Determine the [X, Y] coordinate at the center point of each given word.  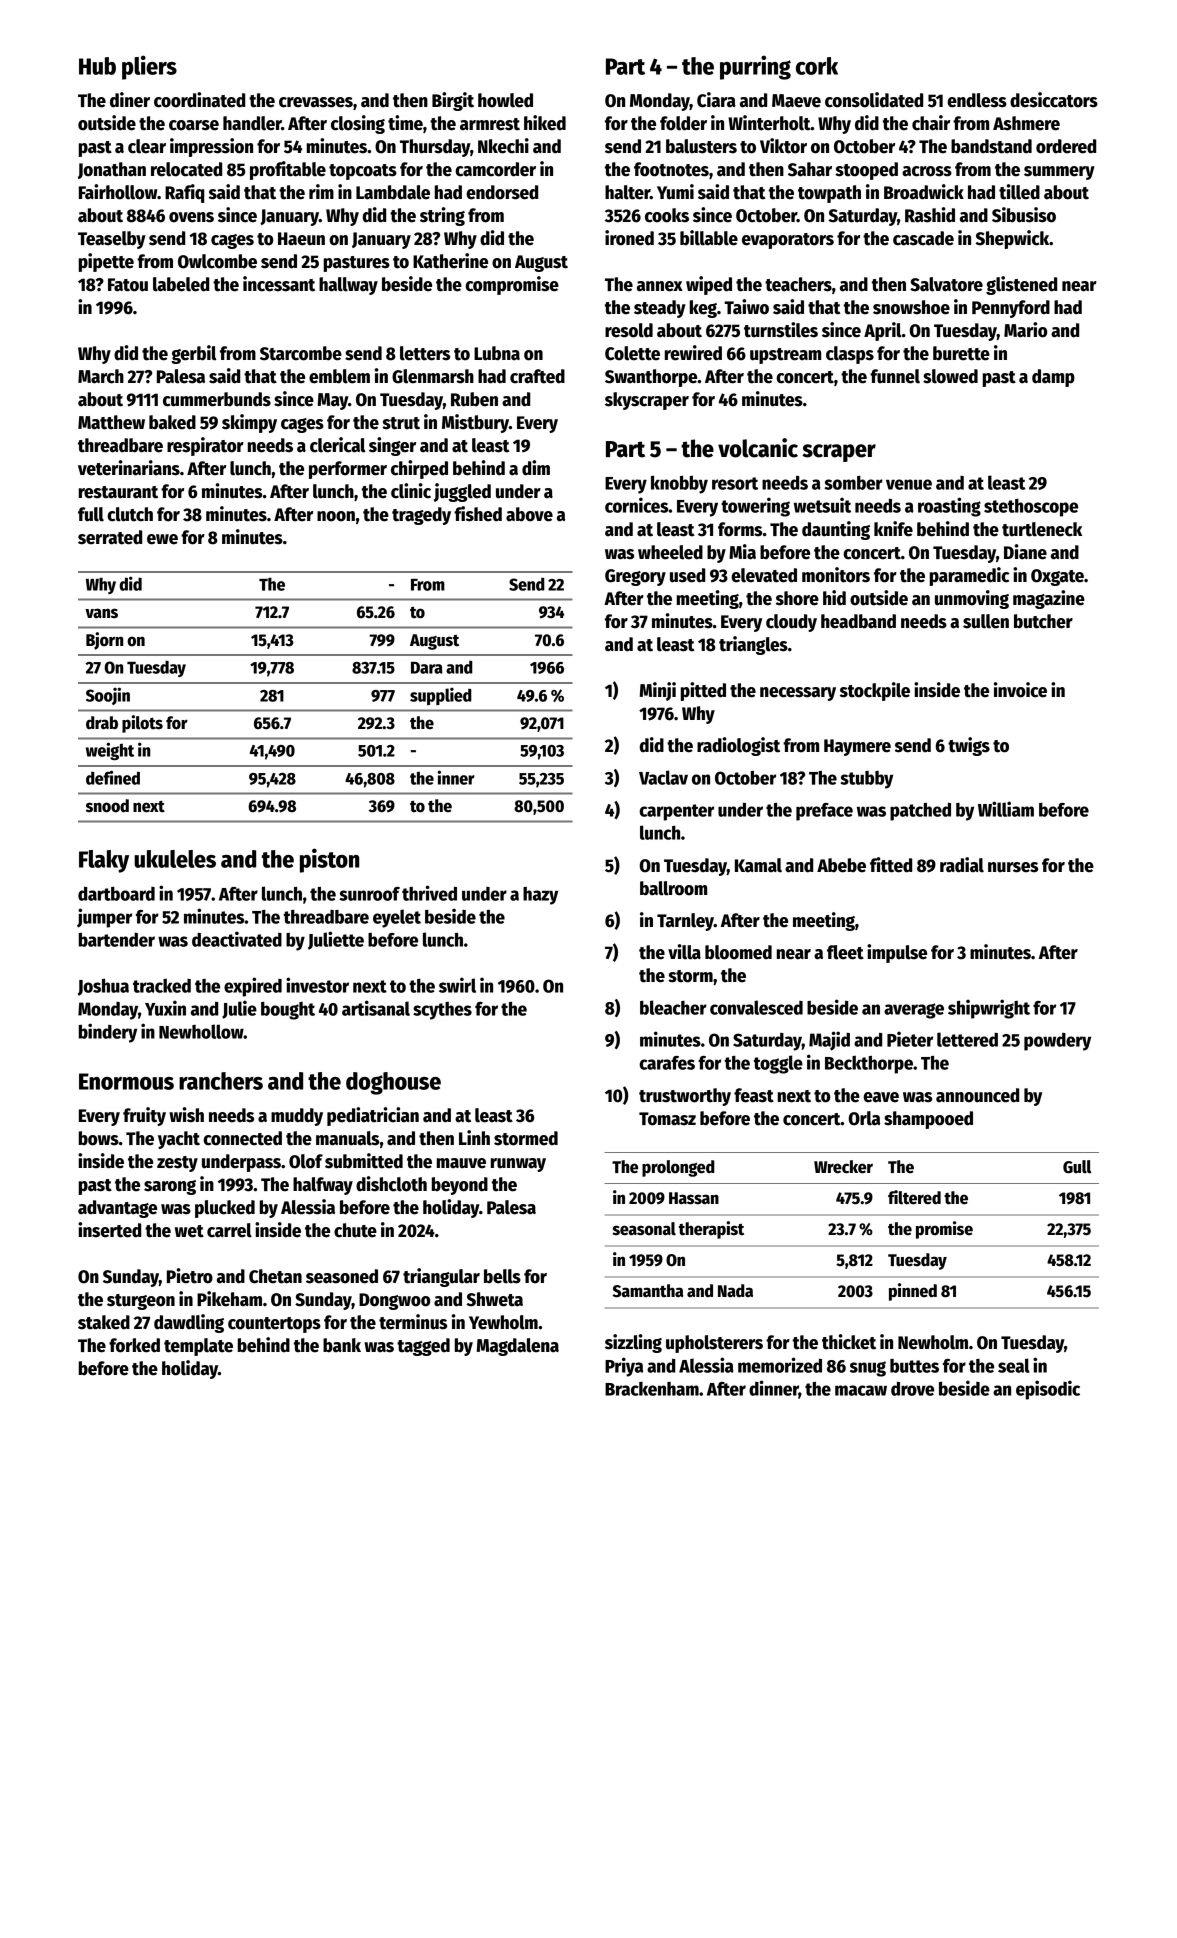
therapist [711, 1230]
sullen [986, 621]
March [101, 376]
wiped [709, 285]
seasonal [644, 1229]
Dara [427, 668]
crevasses [316, 102]
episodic [1048, 1390]
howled [505, 100]
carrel [229, 1230]
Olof [306, 1161]
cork [817, 66]
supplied [441, 696]
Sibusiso [1024, 215]
